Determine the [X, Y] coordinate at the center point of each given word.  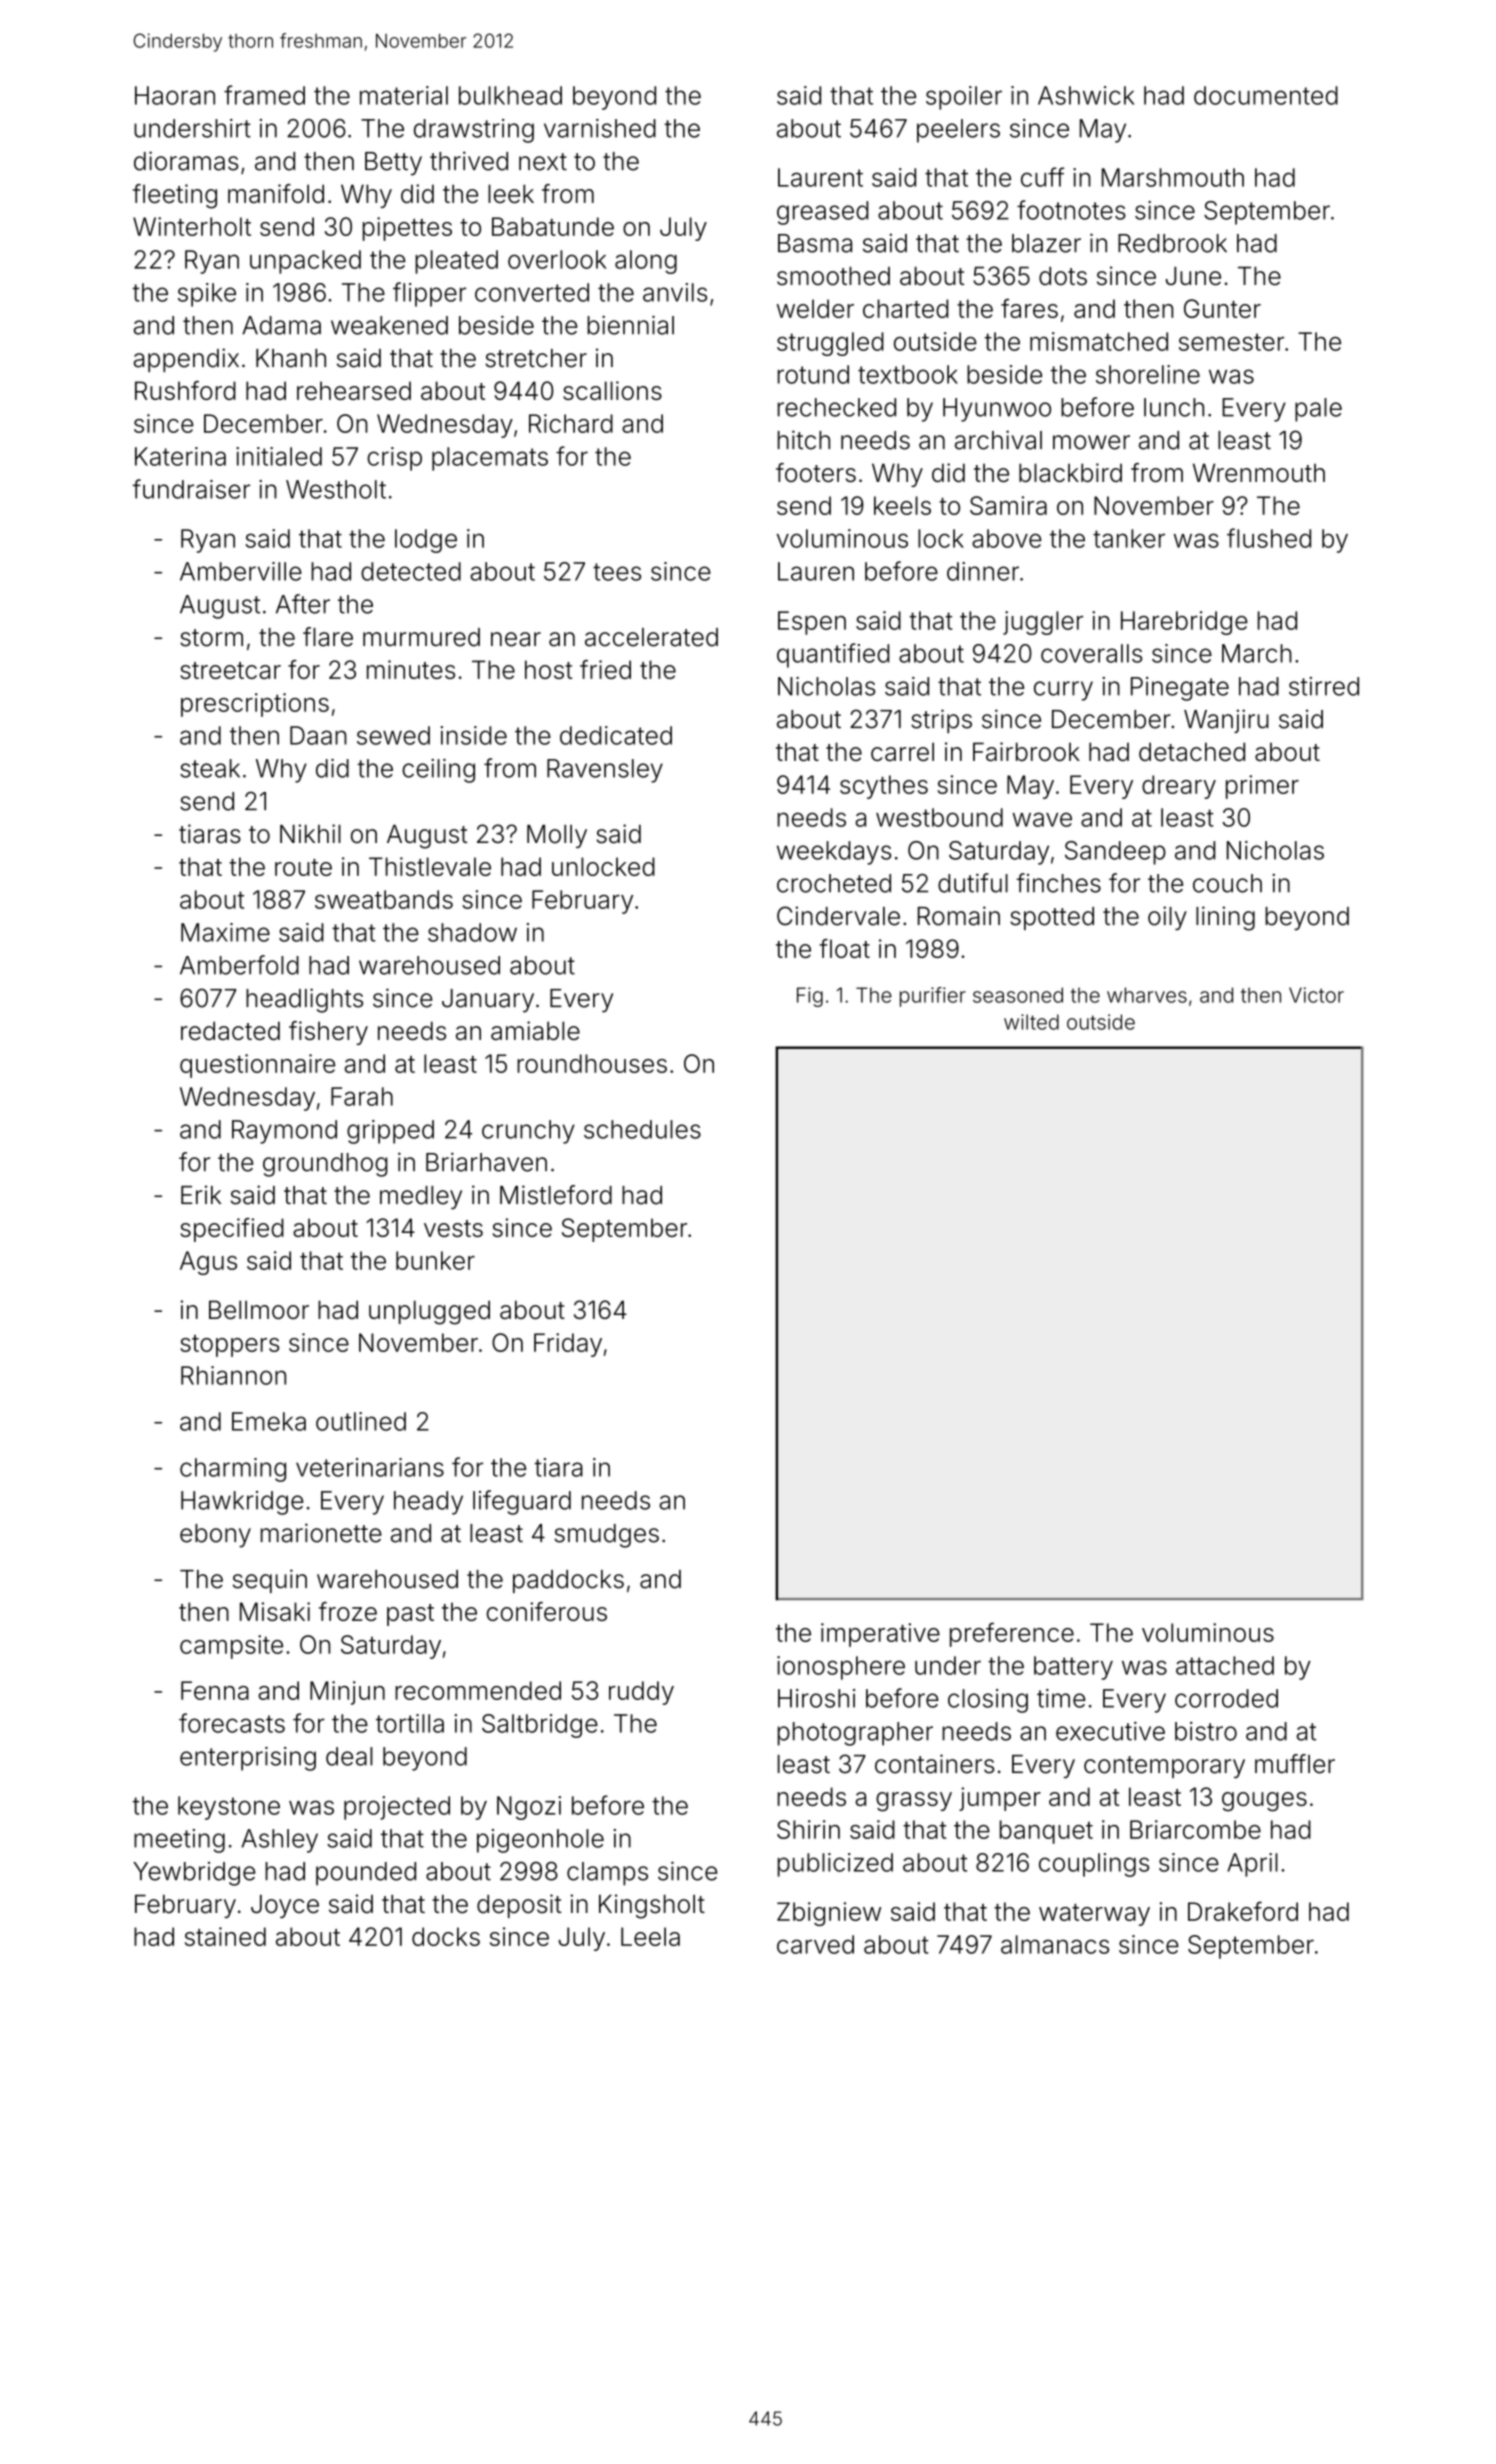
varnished [600, 128]
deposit [519, 1906]
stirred [1324, 686]
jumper [1000, 1799]
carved [815, 1944]
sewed [393, 735]
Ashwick [1086, 95]
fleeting [175, 196]
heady [428, 1503]
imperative [880, 1635]
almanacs [1055, 1944]
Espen [812, 623]
